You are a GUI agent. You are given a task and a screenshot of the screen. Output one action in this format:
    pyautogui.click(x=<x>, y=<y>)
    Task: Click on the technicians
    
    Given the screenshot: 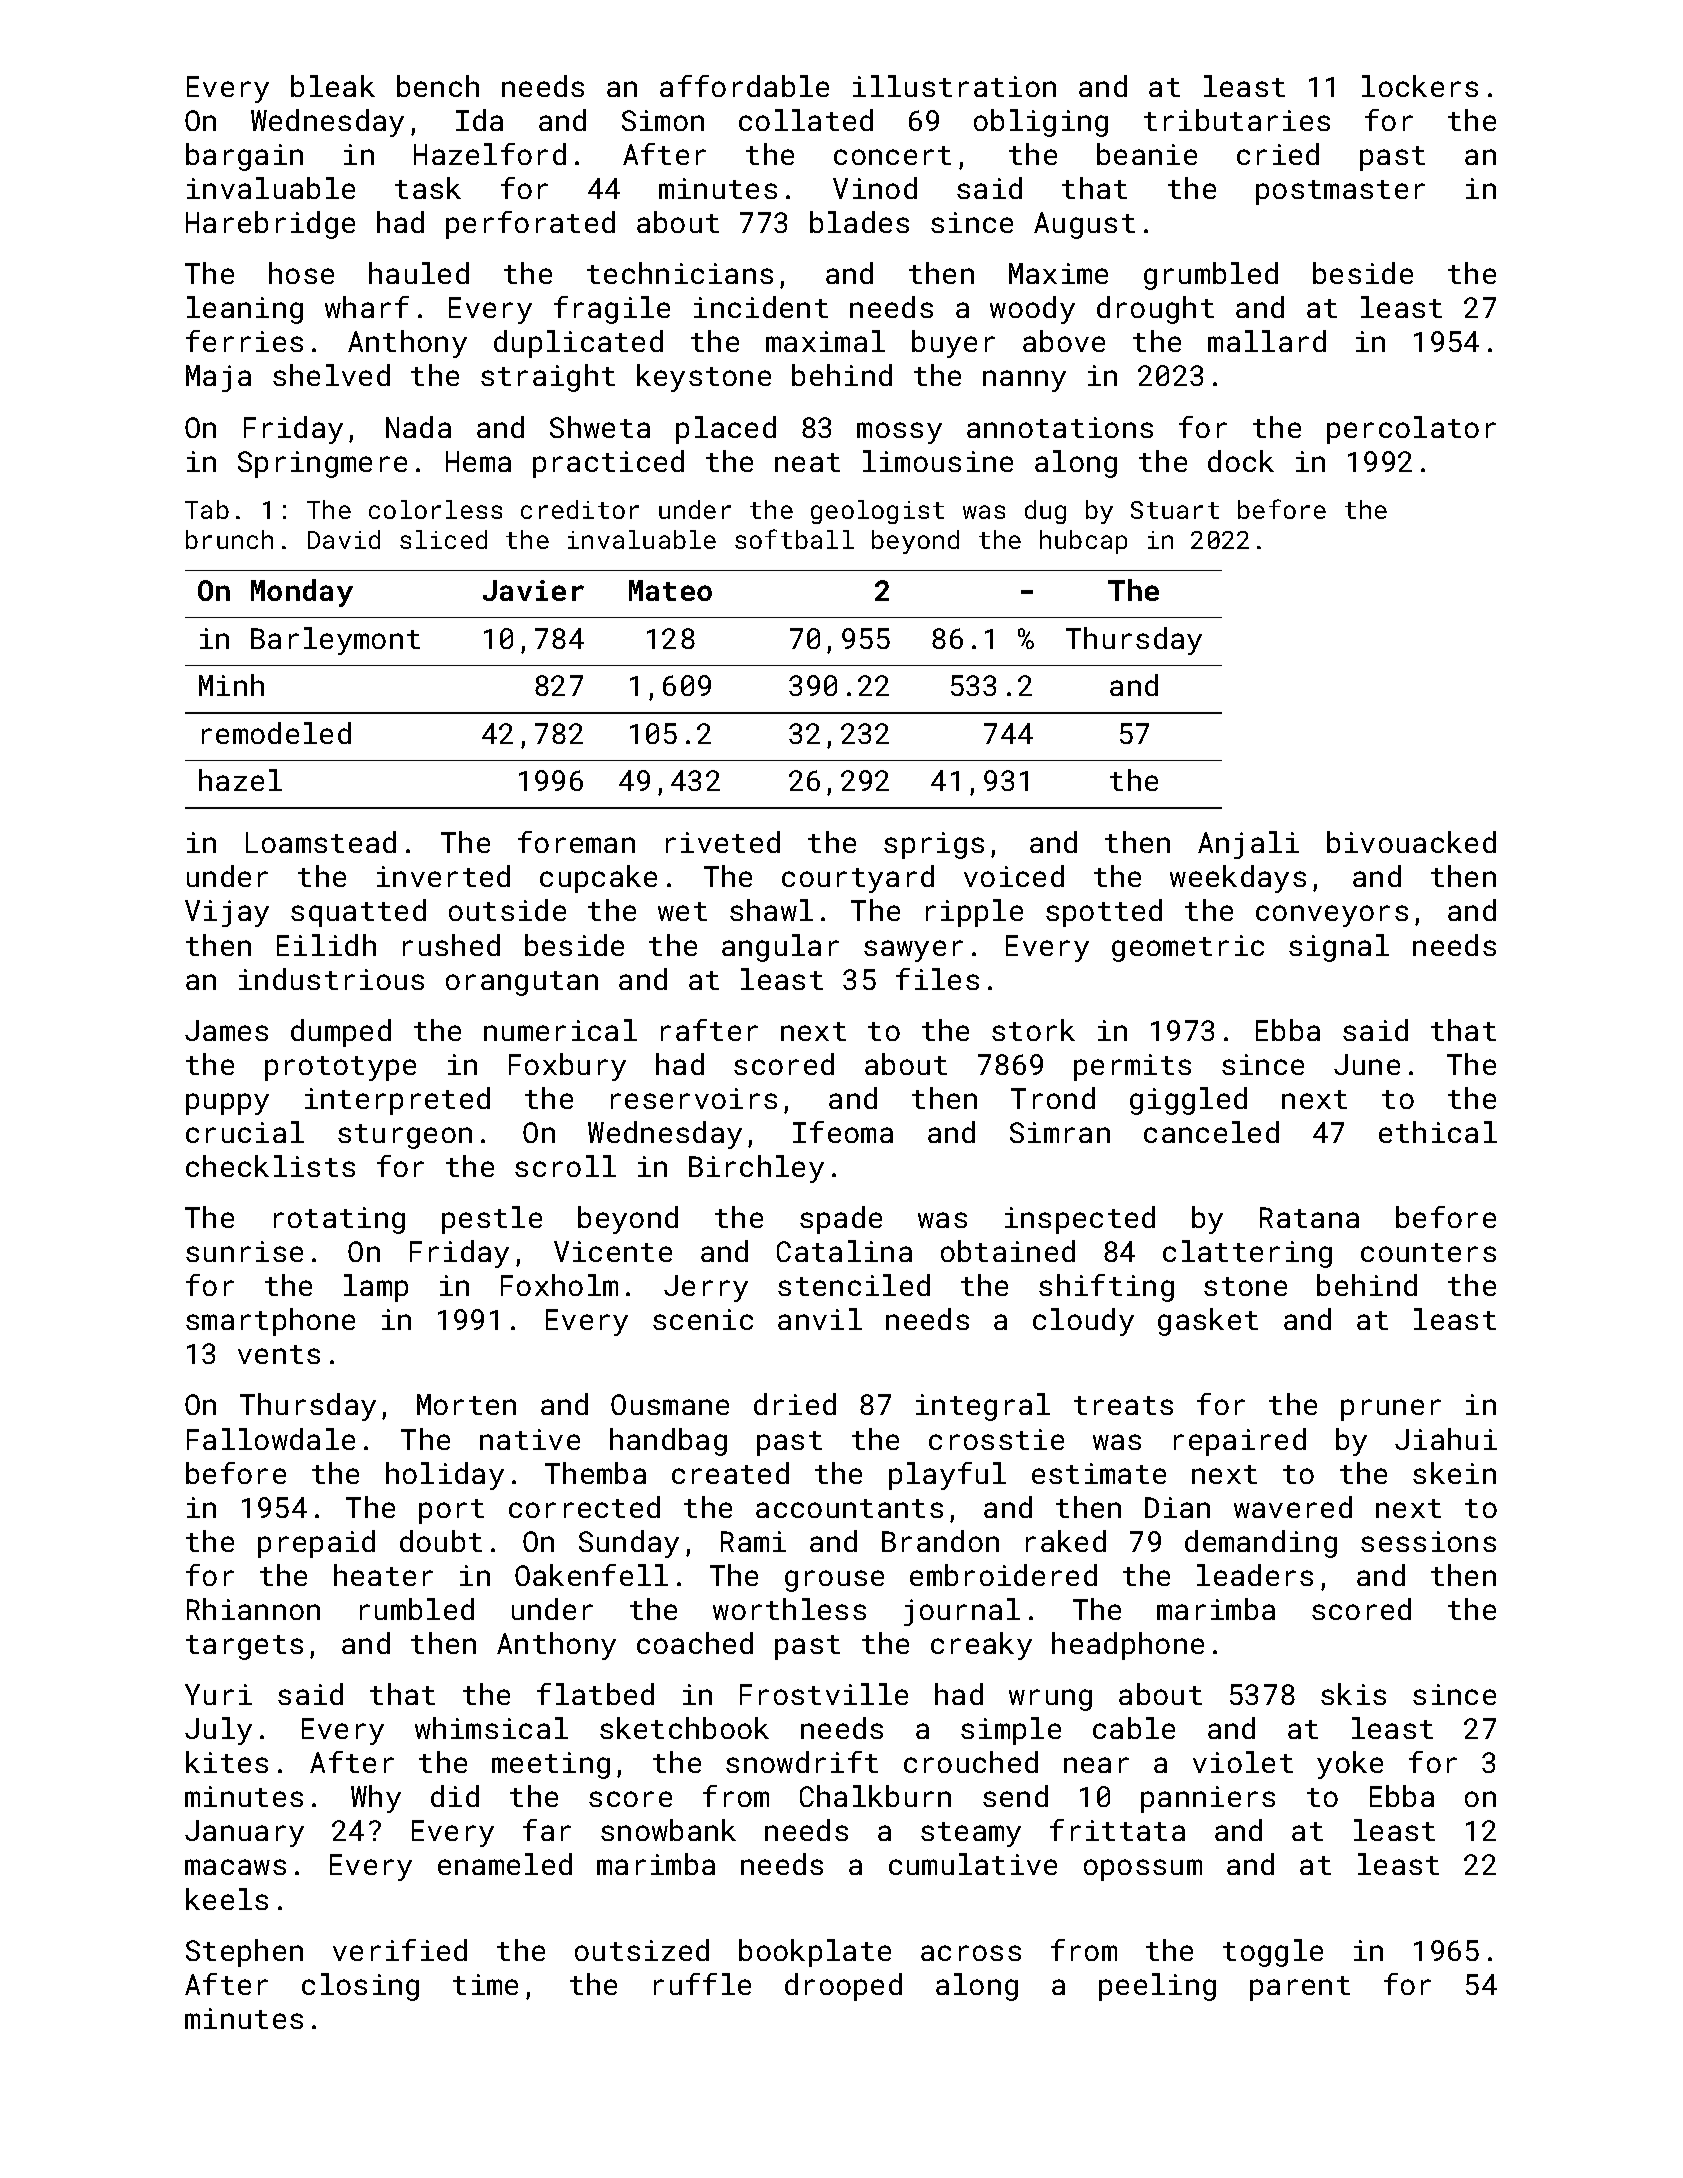 What is the action you would take?
    pyautogui.click(x=680, y=273)
